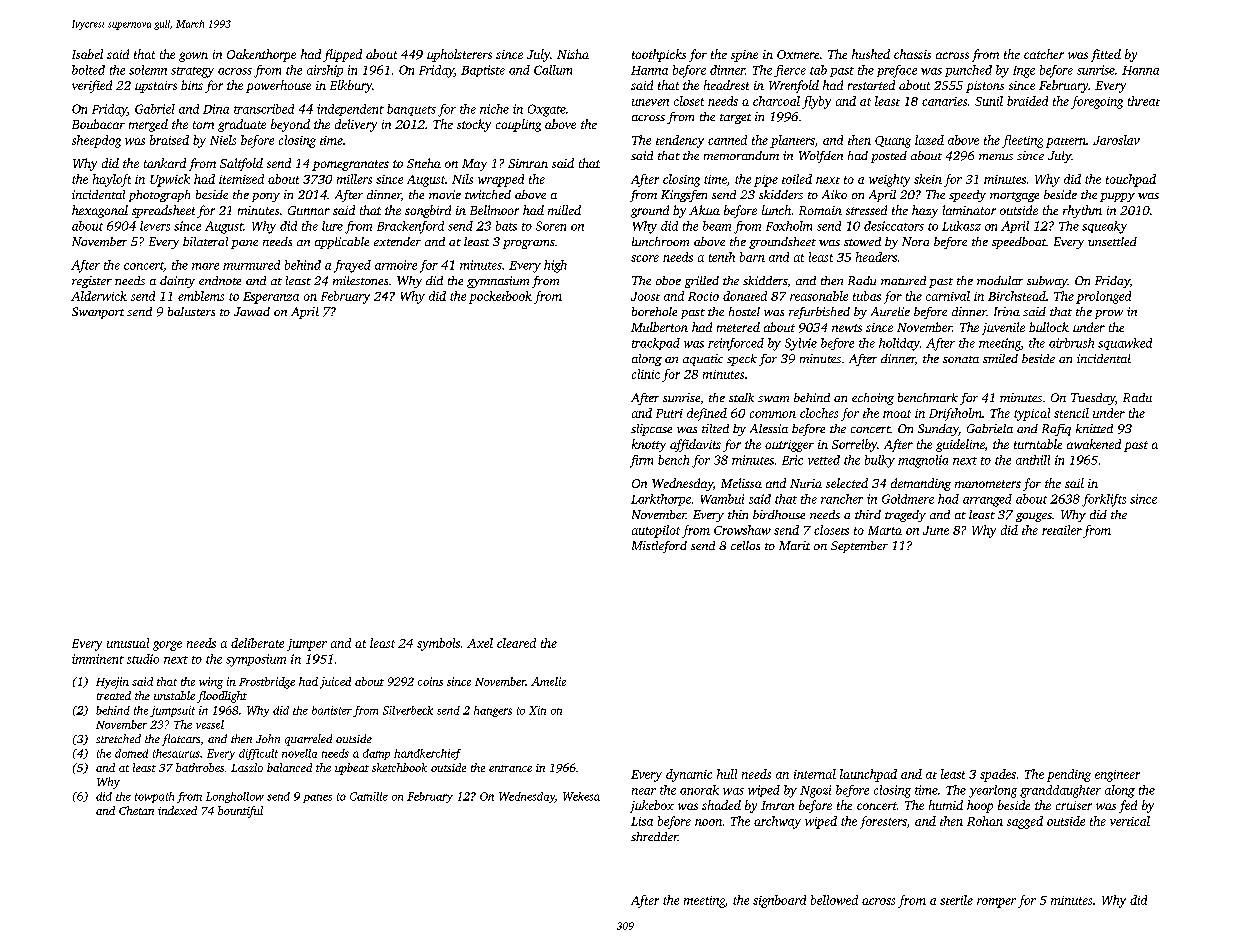 Image resolution: width=1233 pixels, height=952 pixels. I want to click on wing, so click(211, 683).
